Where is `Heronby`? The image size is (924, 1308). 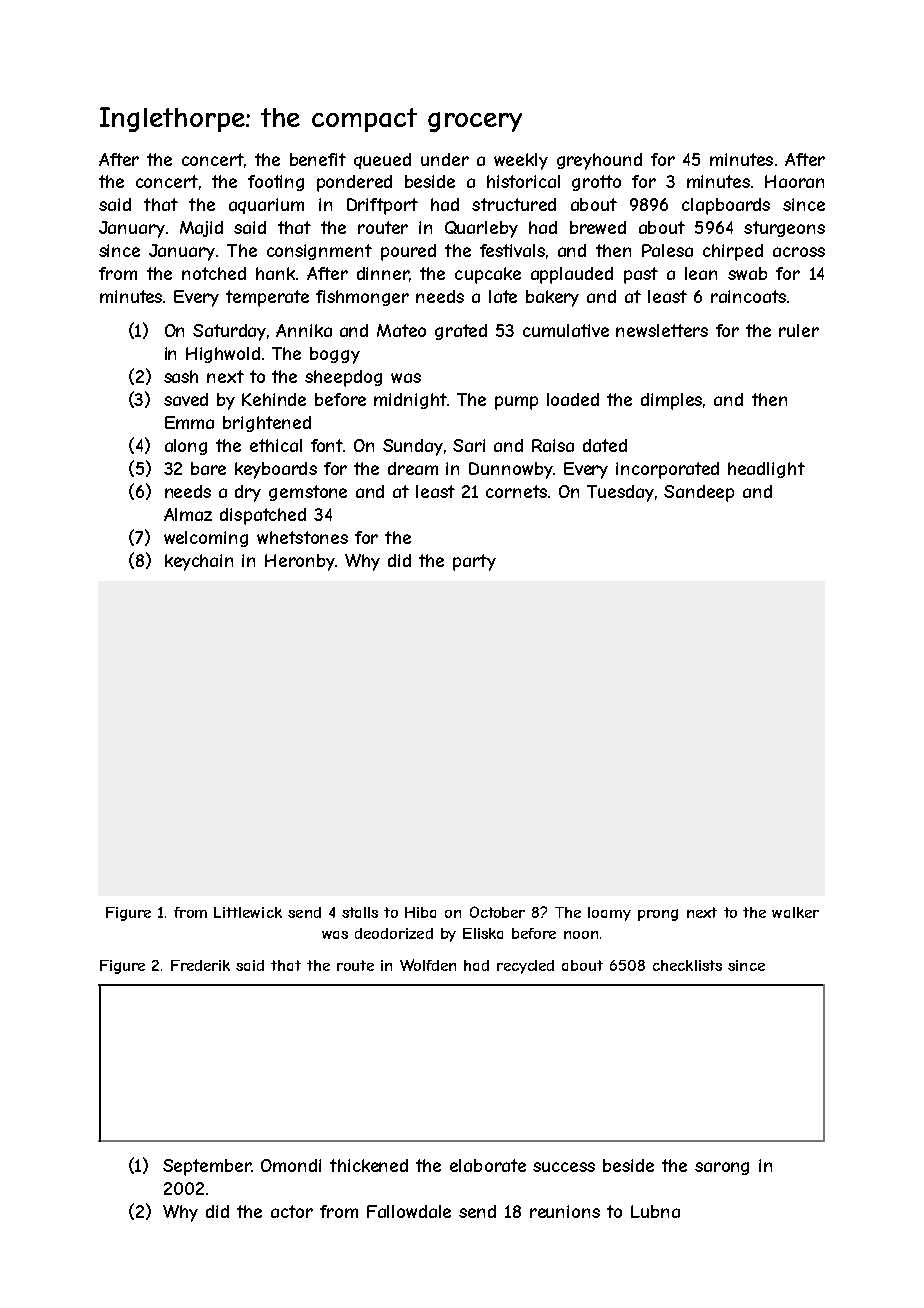 Heronby is located at coordinates (300, 562).
